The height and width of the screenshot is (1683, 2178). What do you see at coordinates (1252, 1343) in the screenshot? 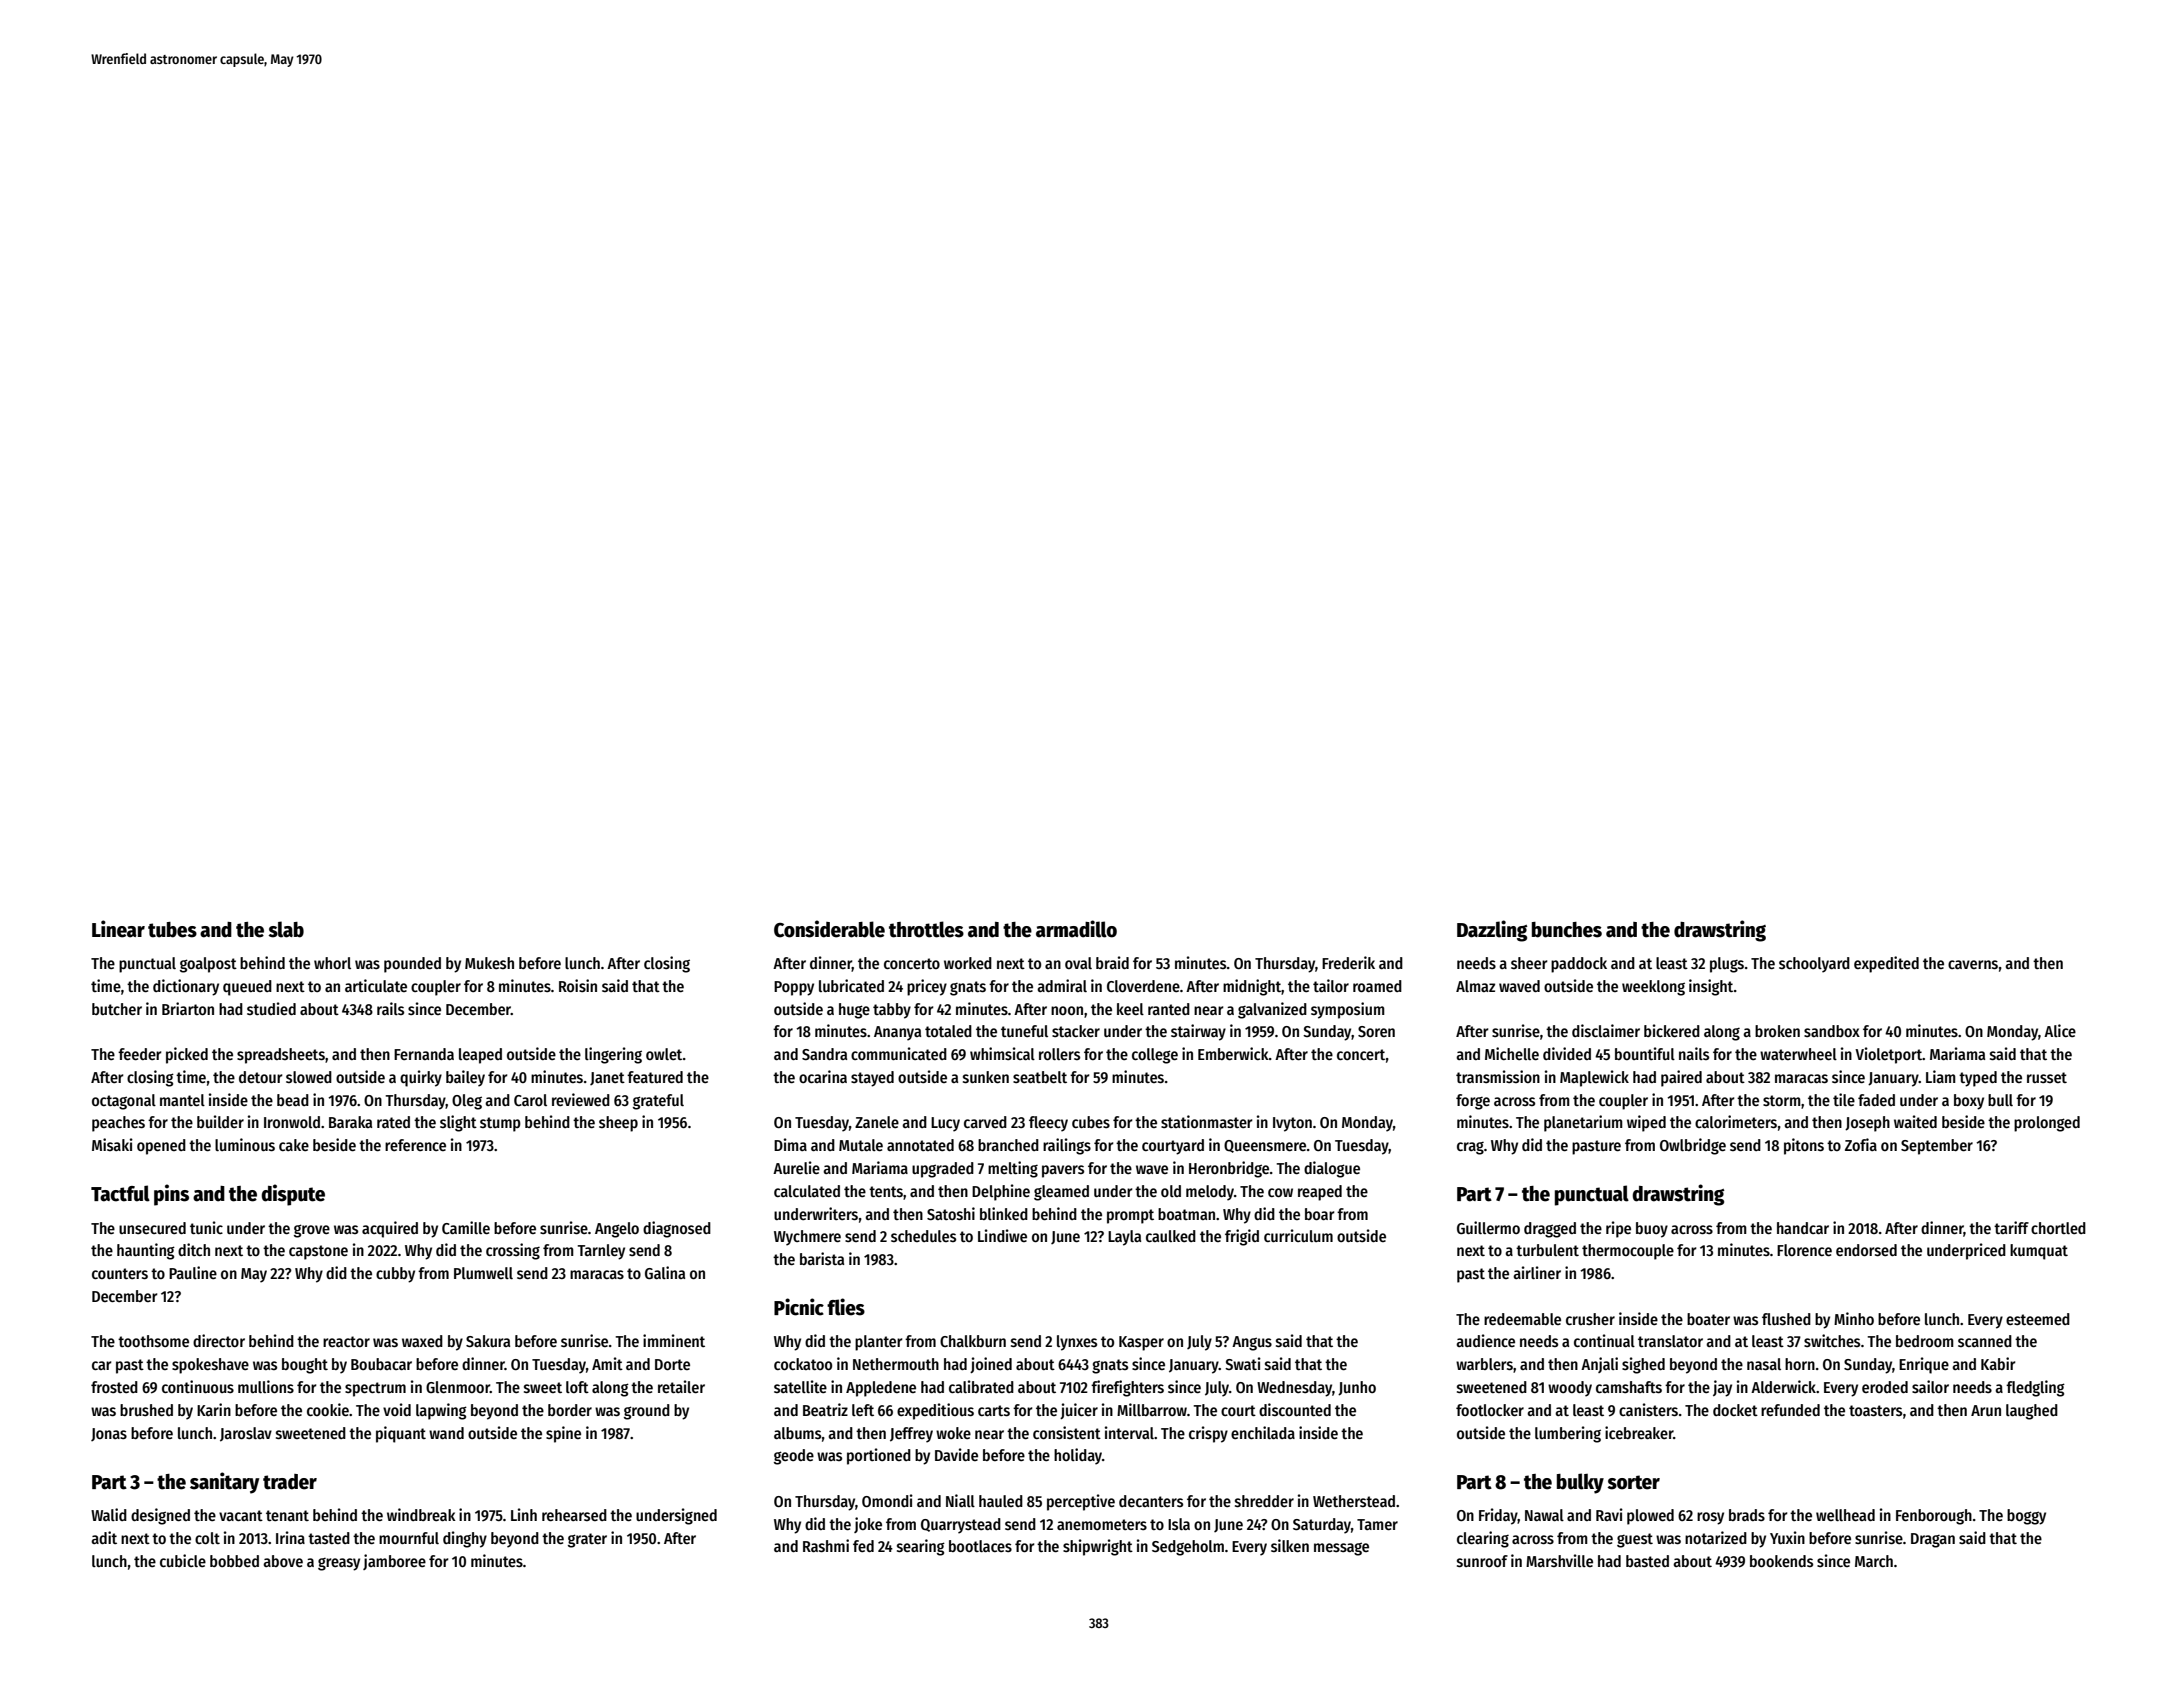
I see `Angus` at bounding box center [1252, 1343].
